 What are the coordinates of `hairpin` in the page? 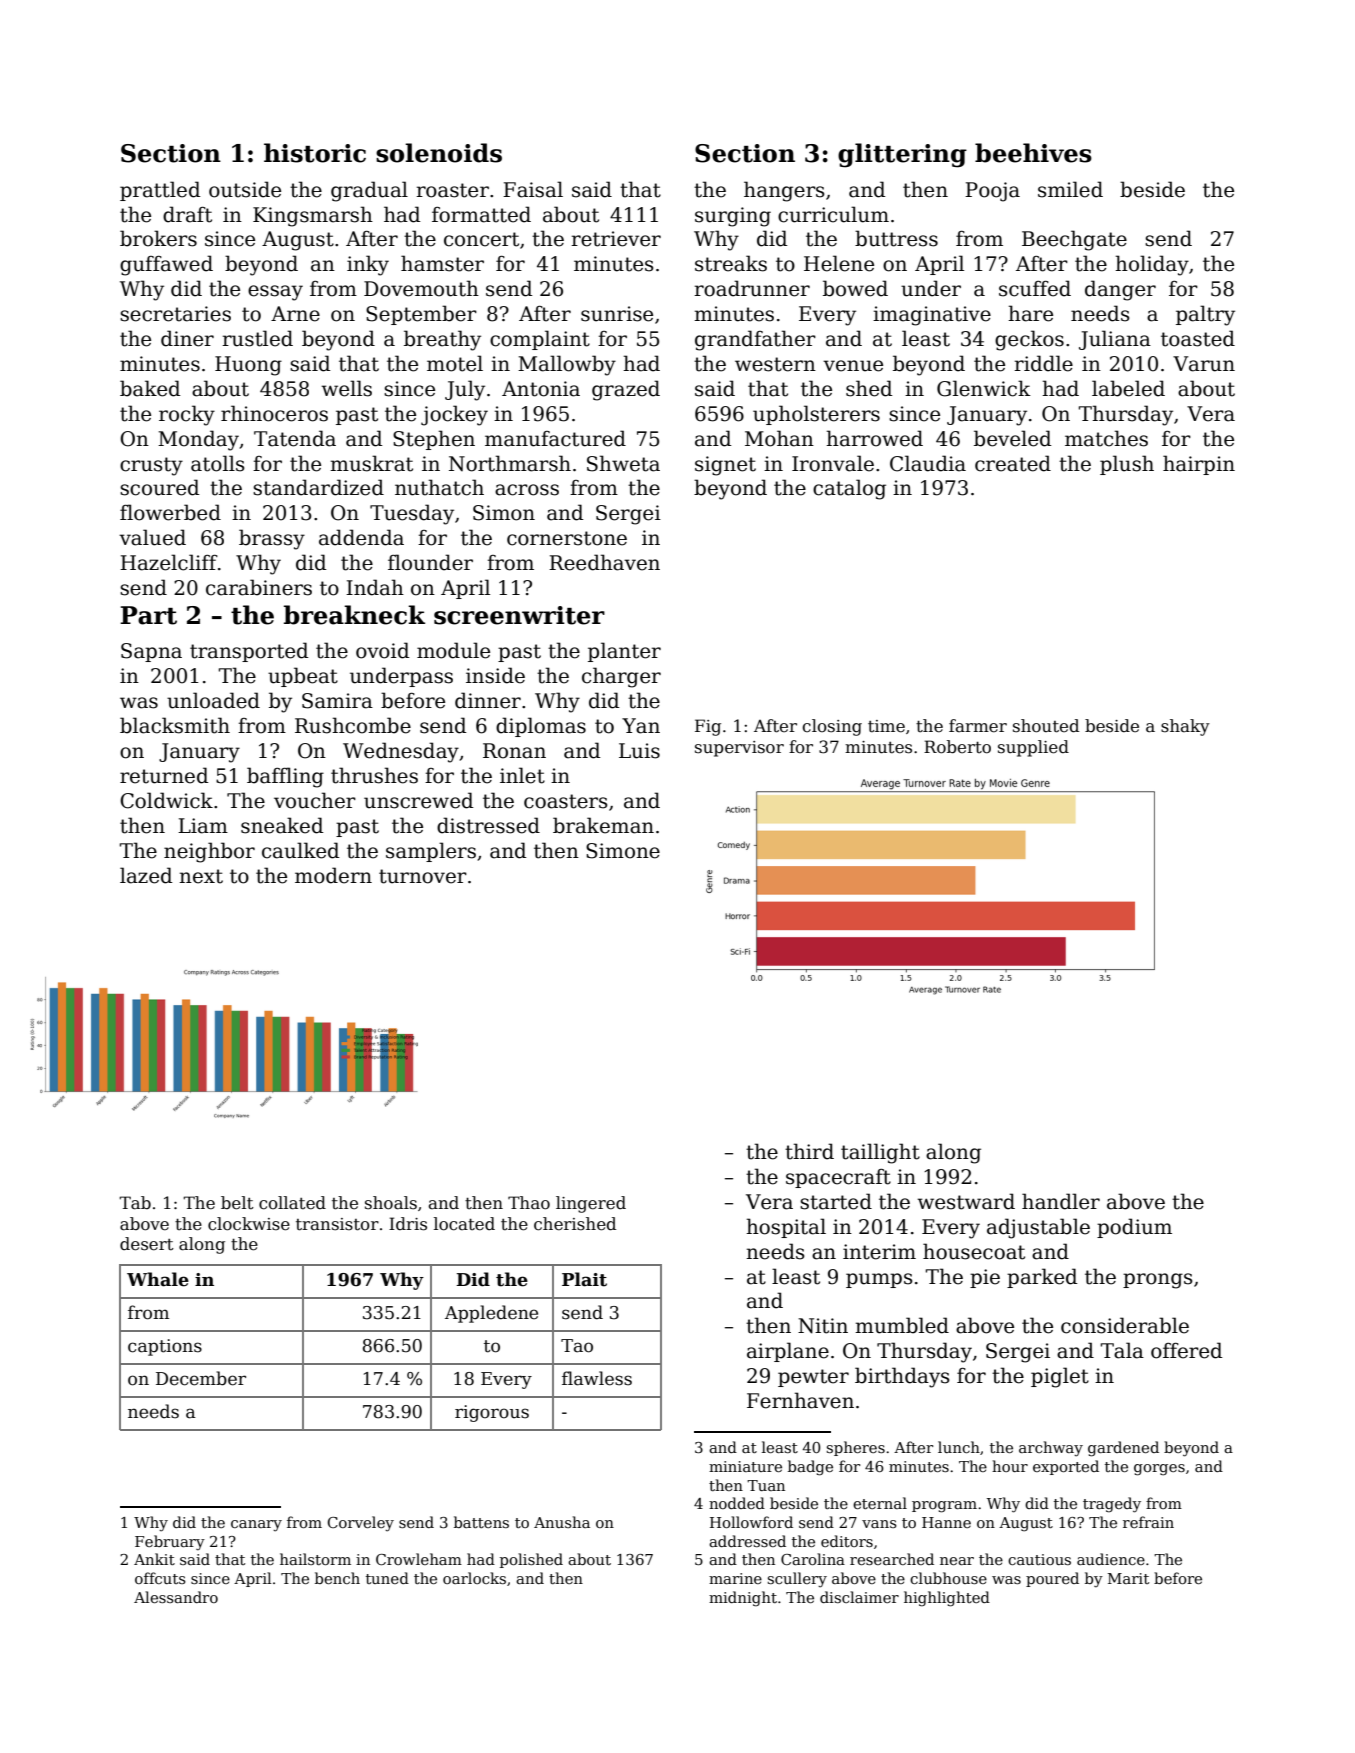 It's located at (1199, 465).
